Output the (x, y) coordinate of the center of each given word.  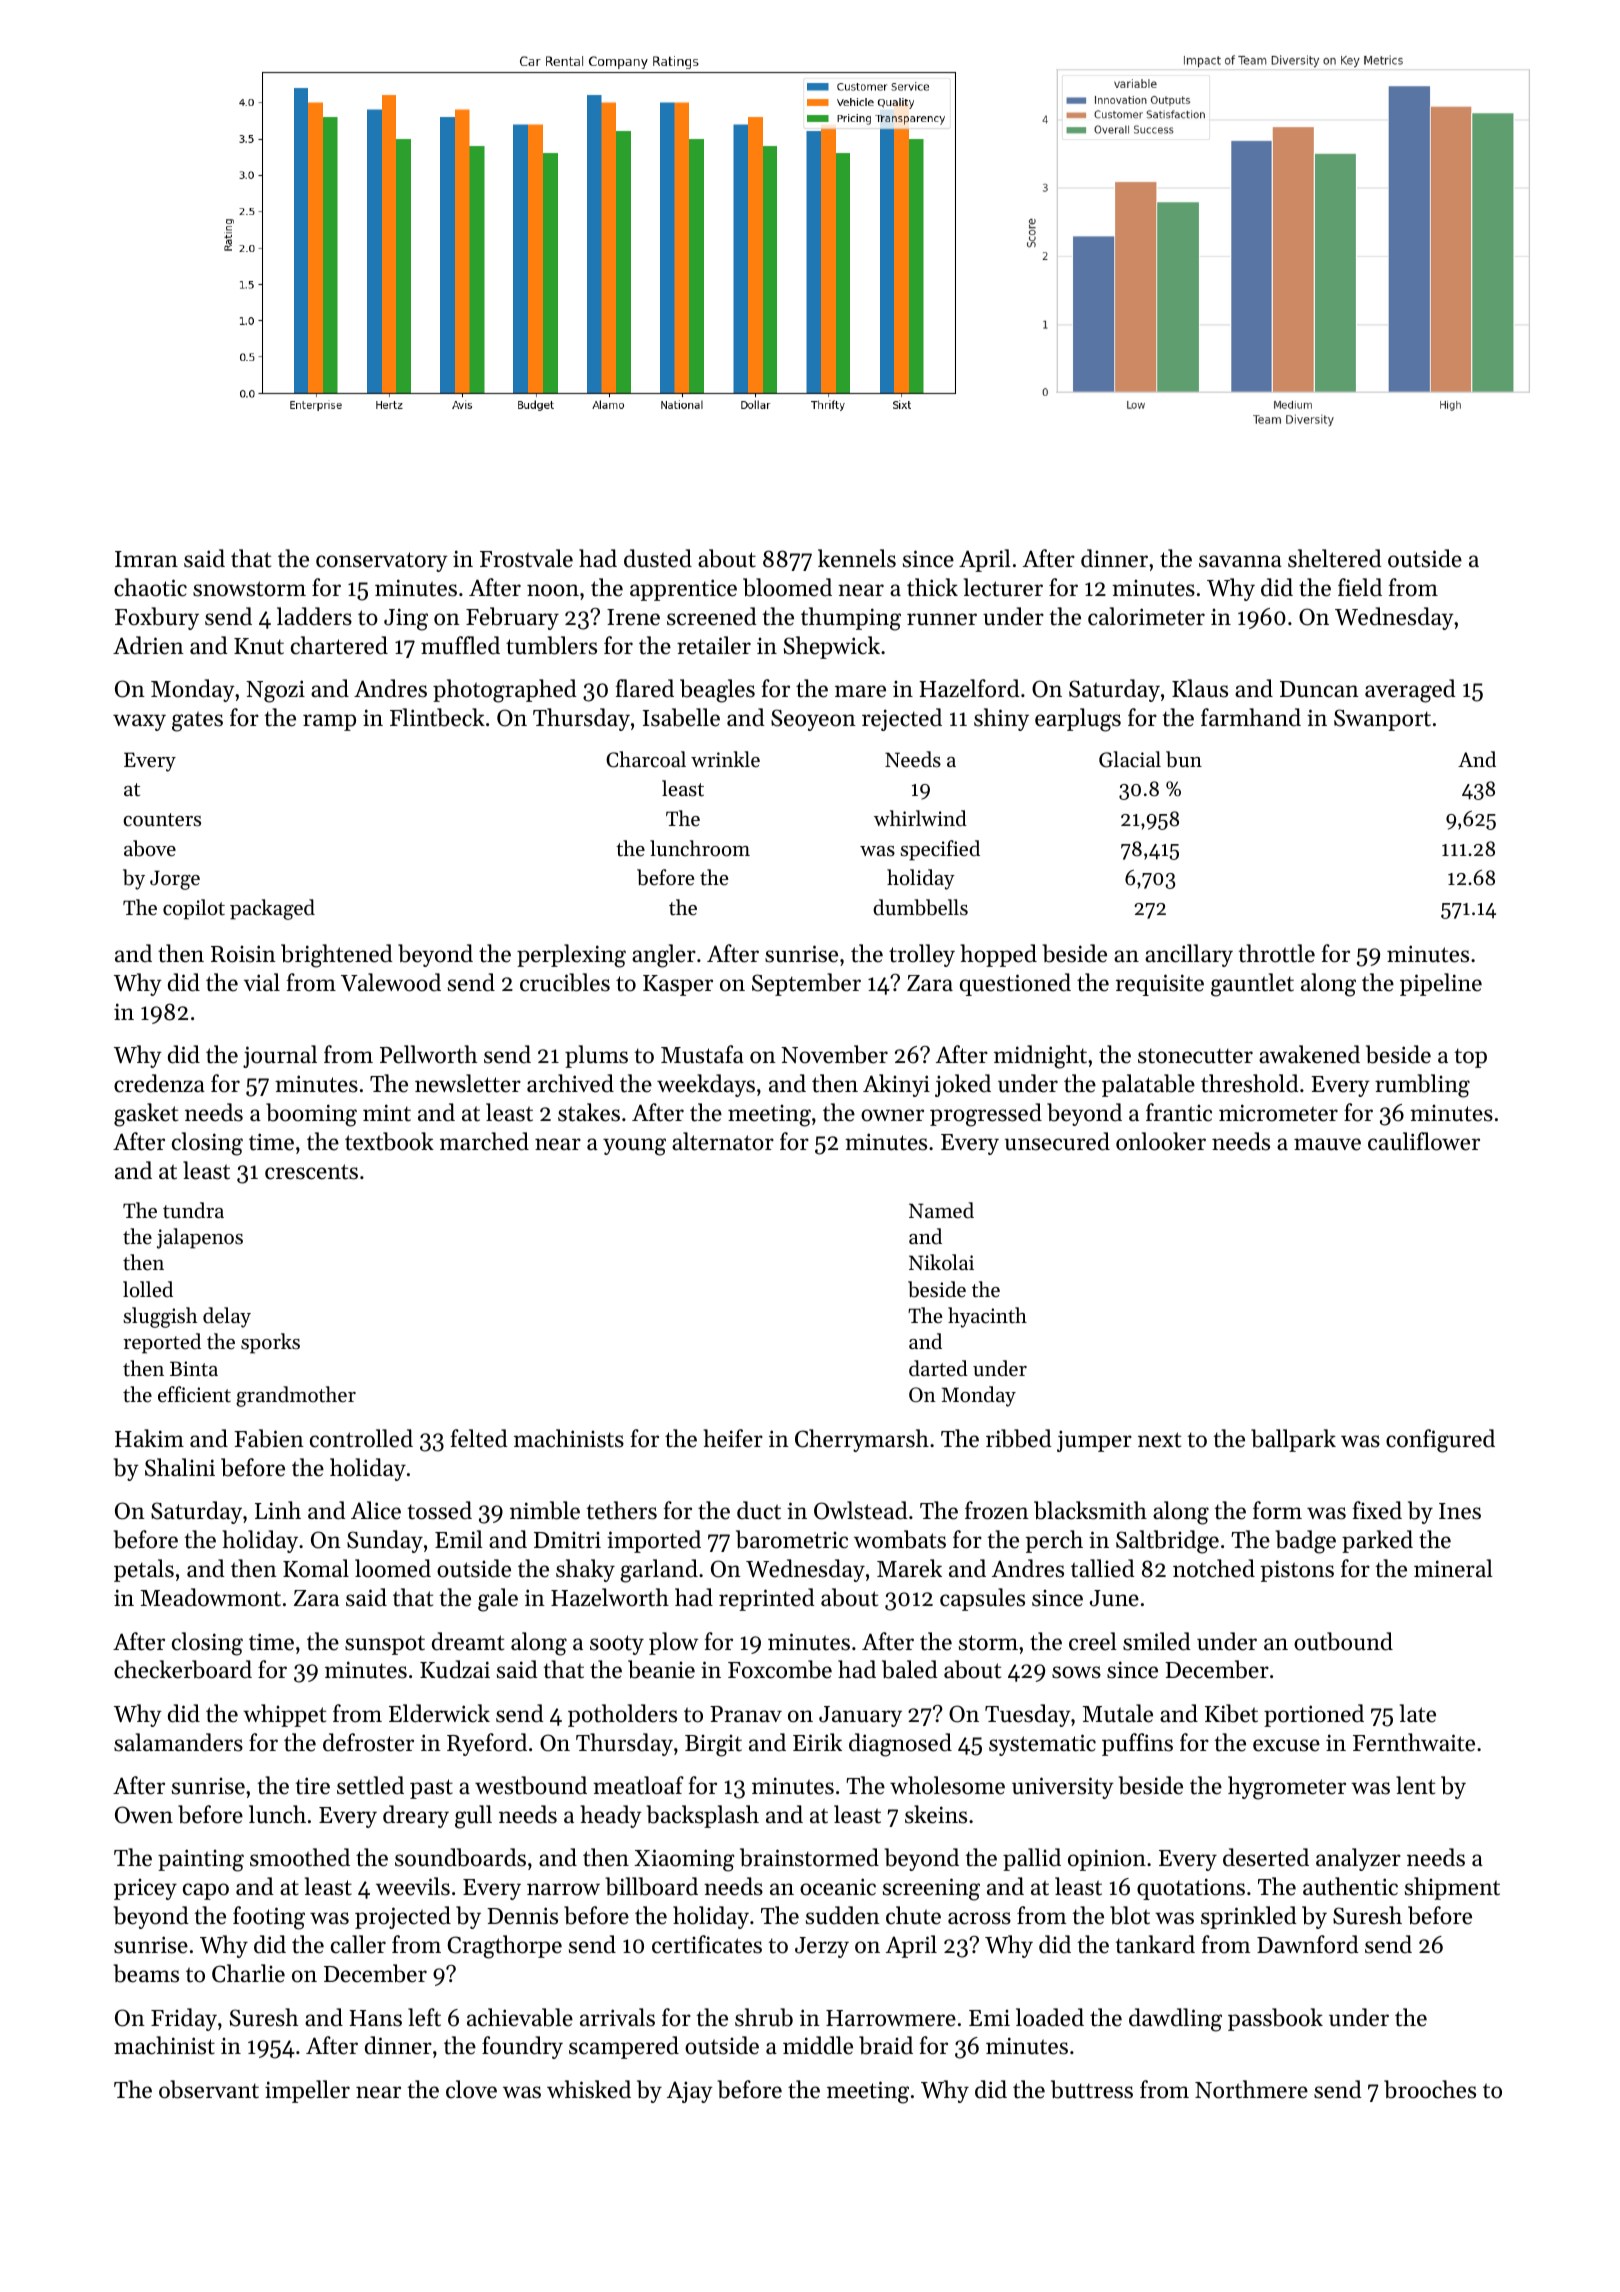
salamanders (178, 1742)
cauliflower (1424, 1141)
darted (938, 1368)
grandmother (296, 1396)
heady (611, 1816)
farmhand (1251, 717)
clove (471, 2089)
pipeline (1441, 984)
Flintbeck (437, 717)
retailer (714, 645)
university (1063, 1788)
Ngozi (275, 691)
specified (940, 850)
